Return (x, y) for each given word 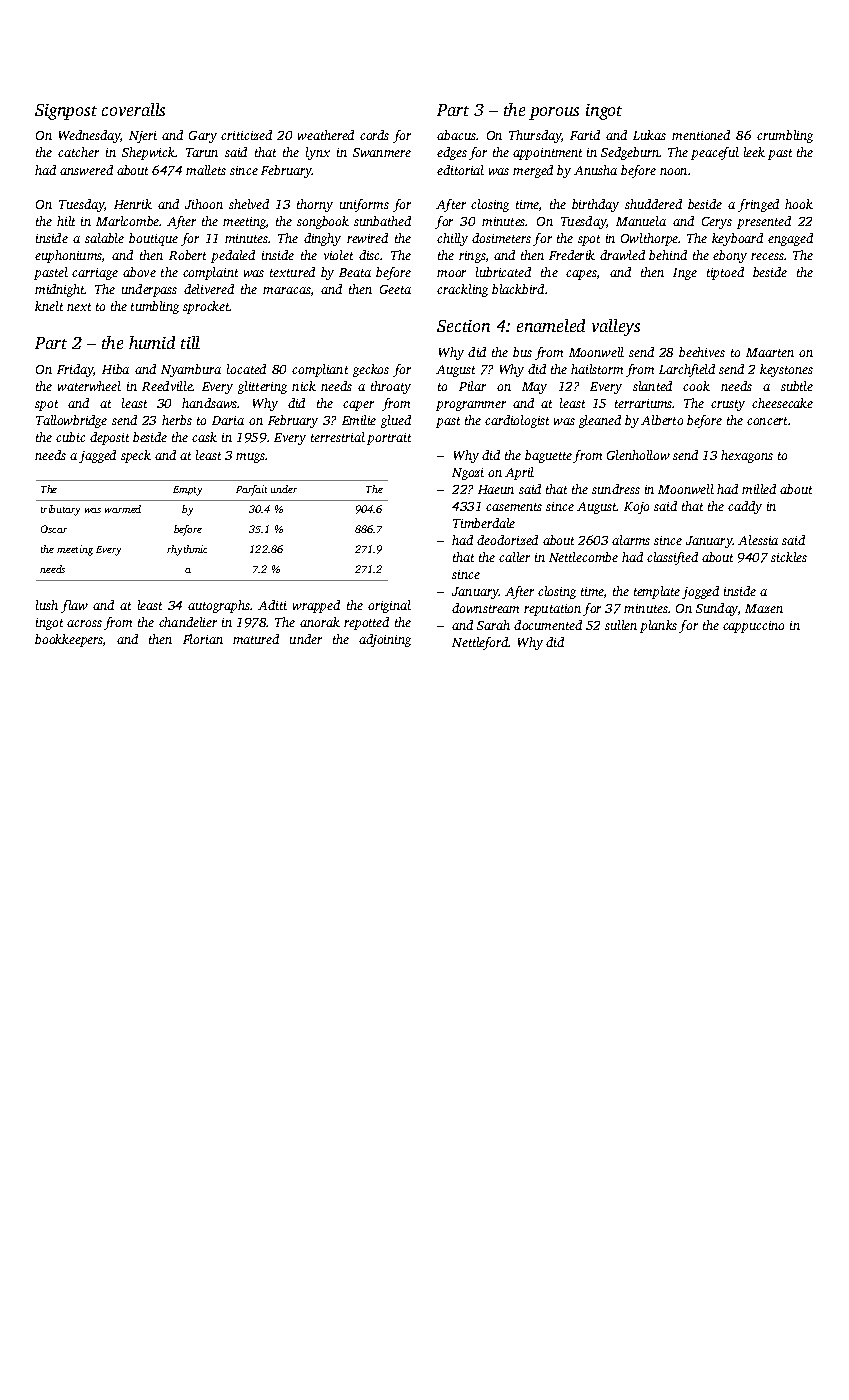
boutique (153, 239)
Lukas (649, 135)
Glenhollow (638, 455)
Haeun (496, 489)
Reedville (167, 386)
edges (452, 153)
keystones (786, 370)
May (534, 388)
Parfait (251, 490)
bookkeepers (69, 640)
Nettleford (480, 643)
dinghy (322, 239)
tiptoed (725, 273)
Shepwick (148, 153)
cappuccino (753, 627)
